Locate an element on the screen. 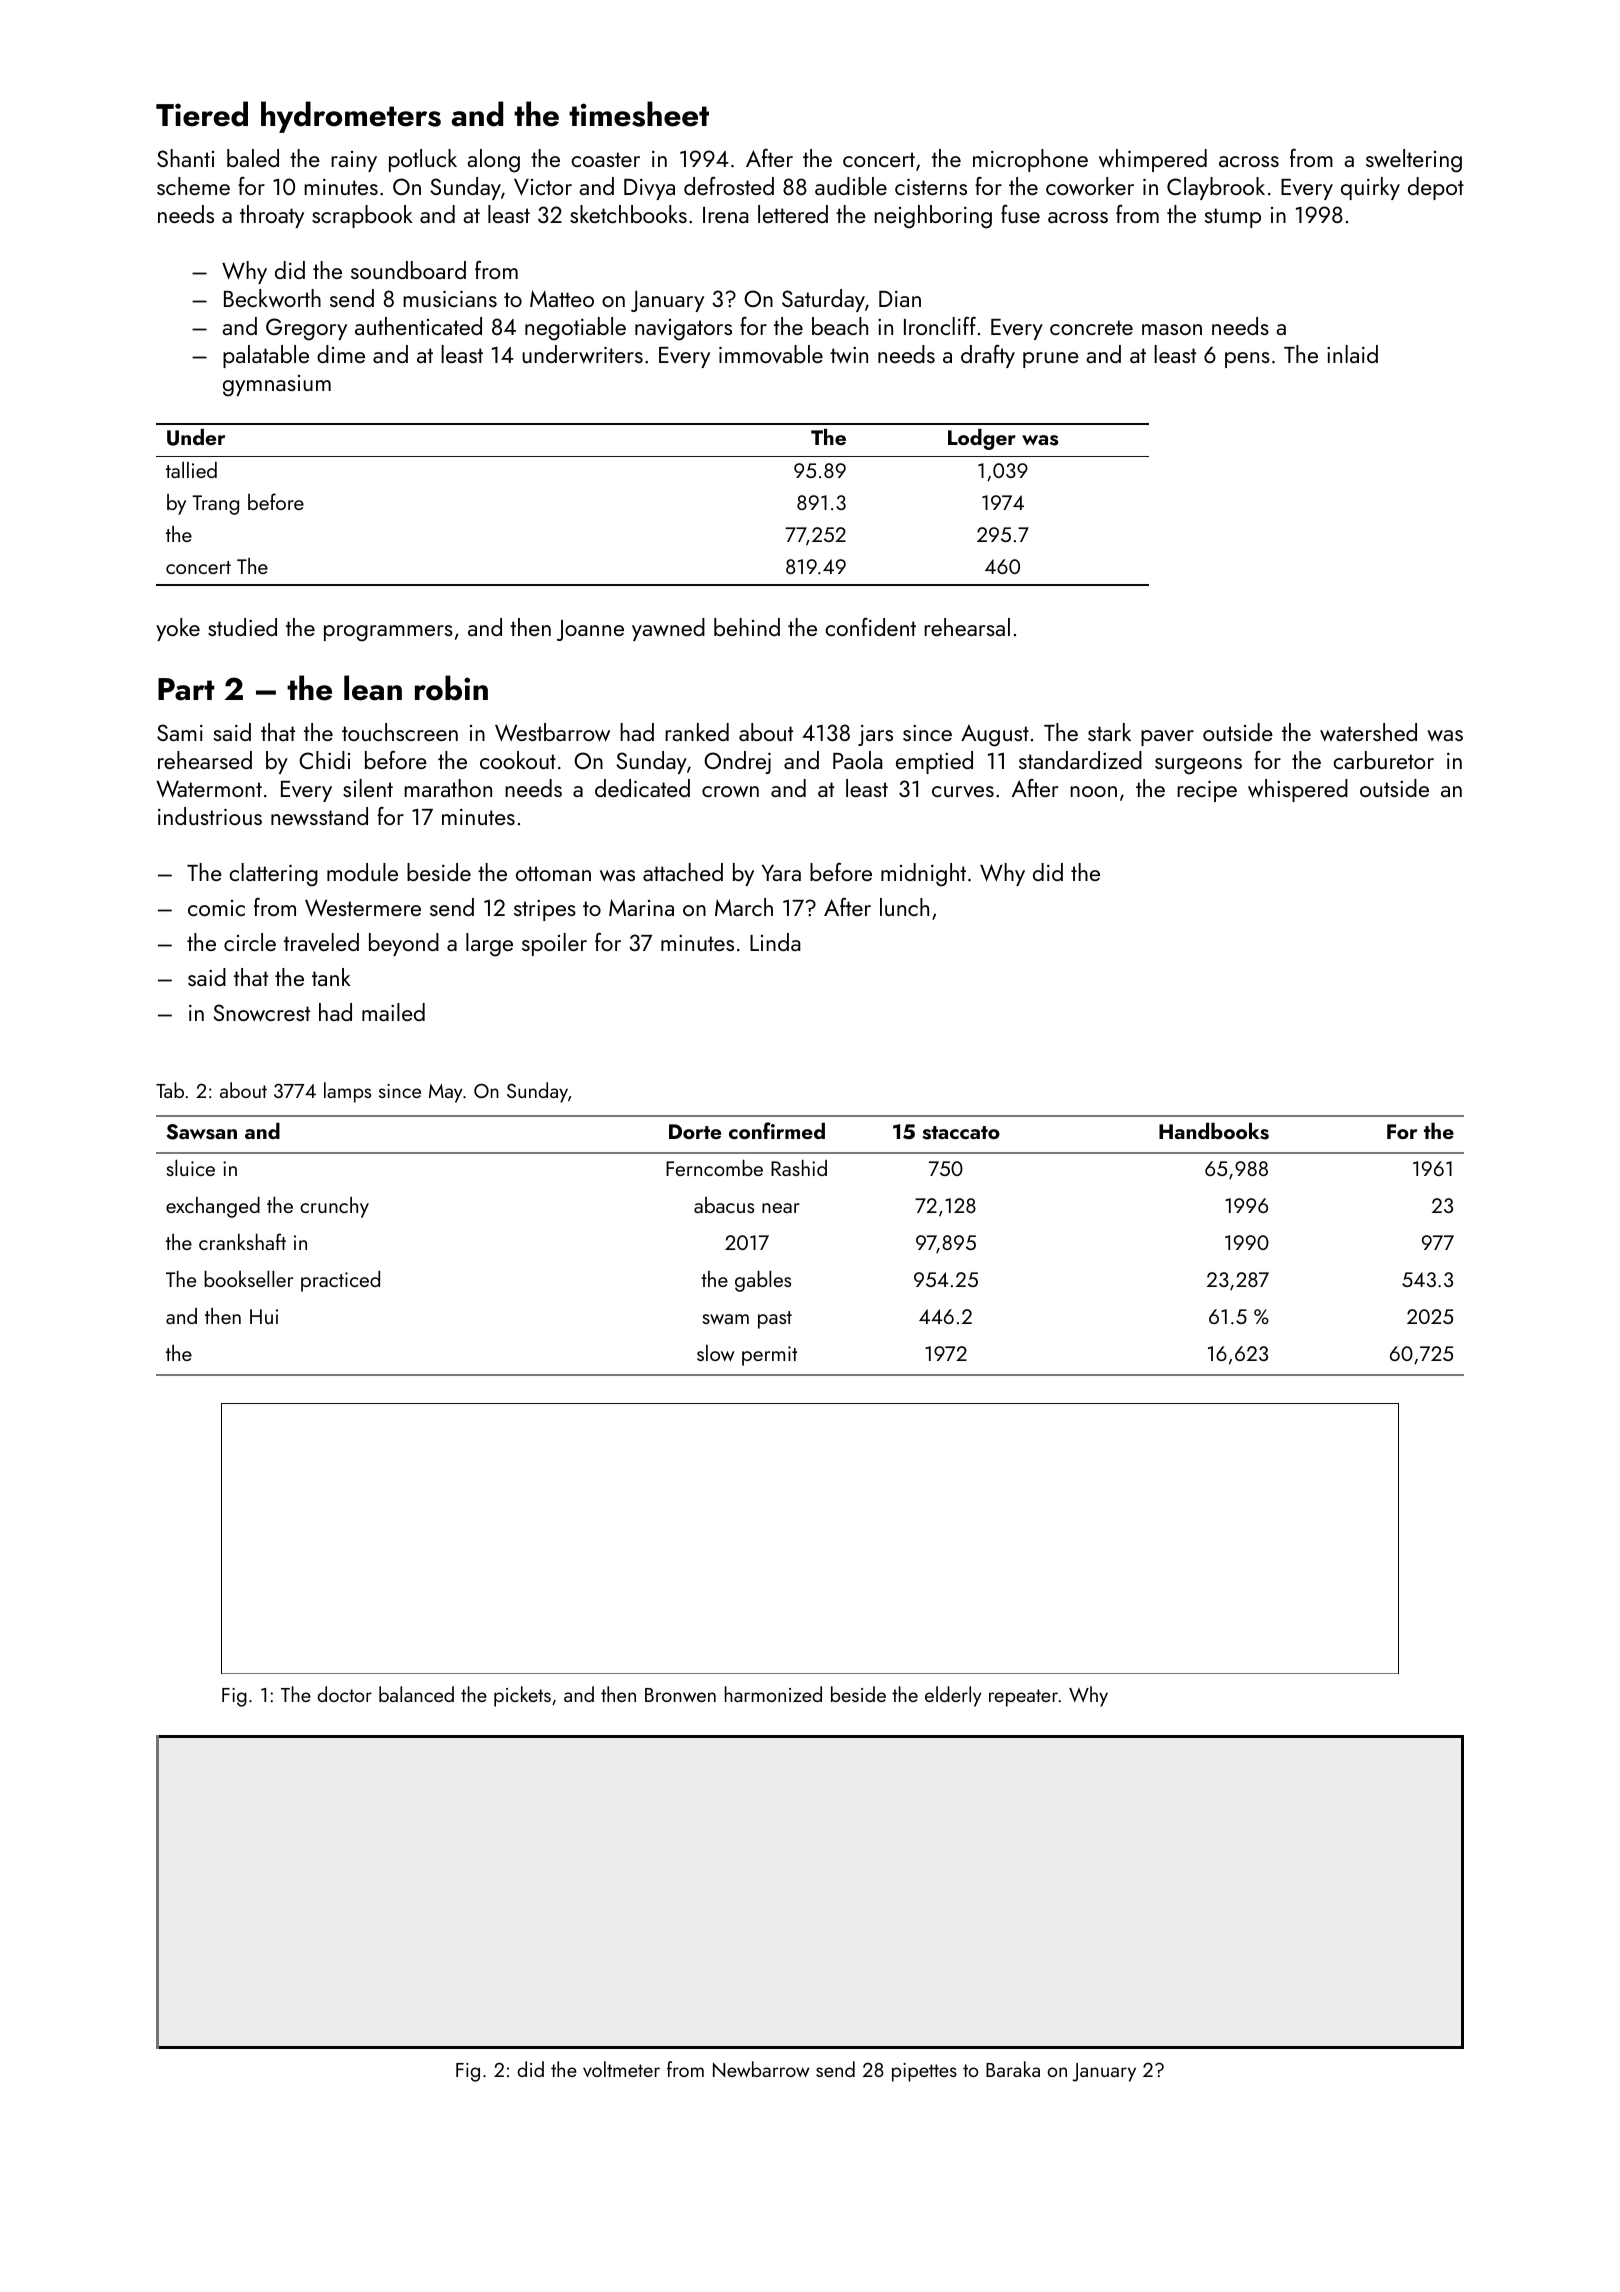  sweltering is located at coordinates (1414, 161).
